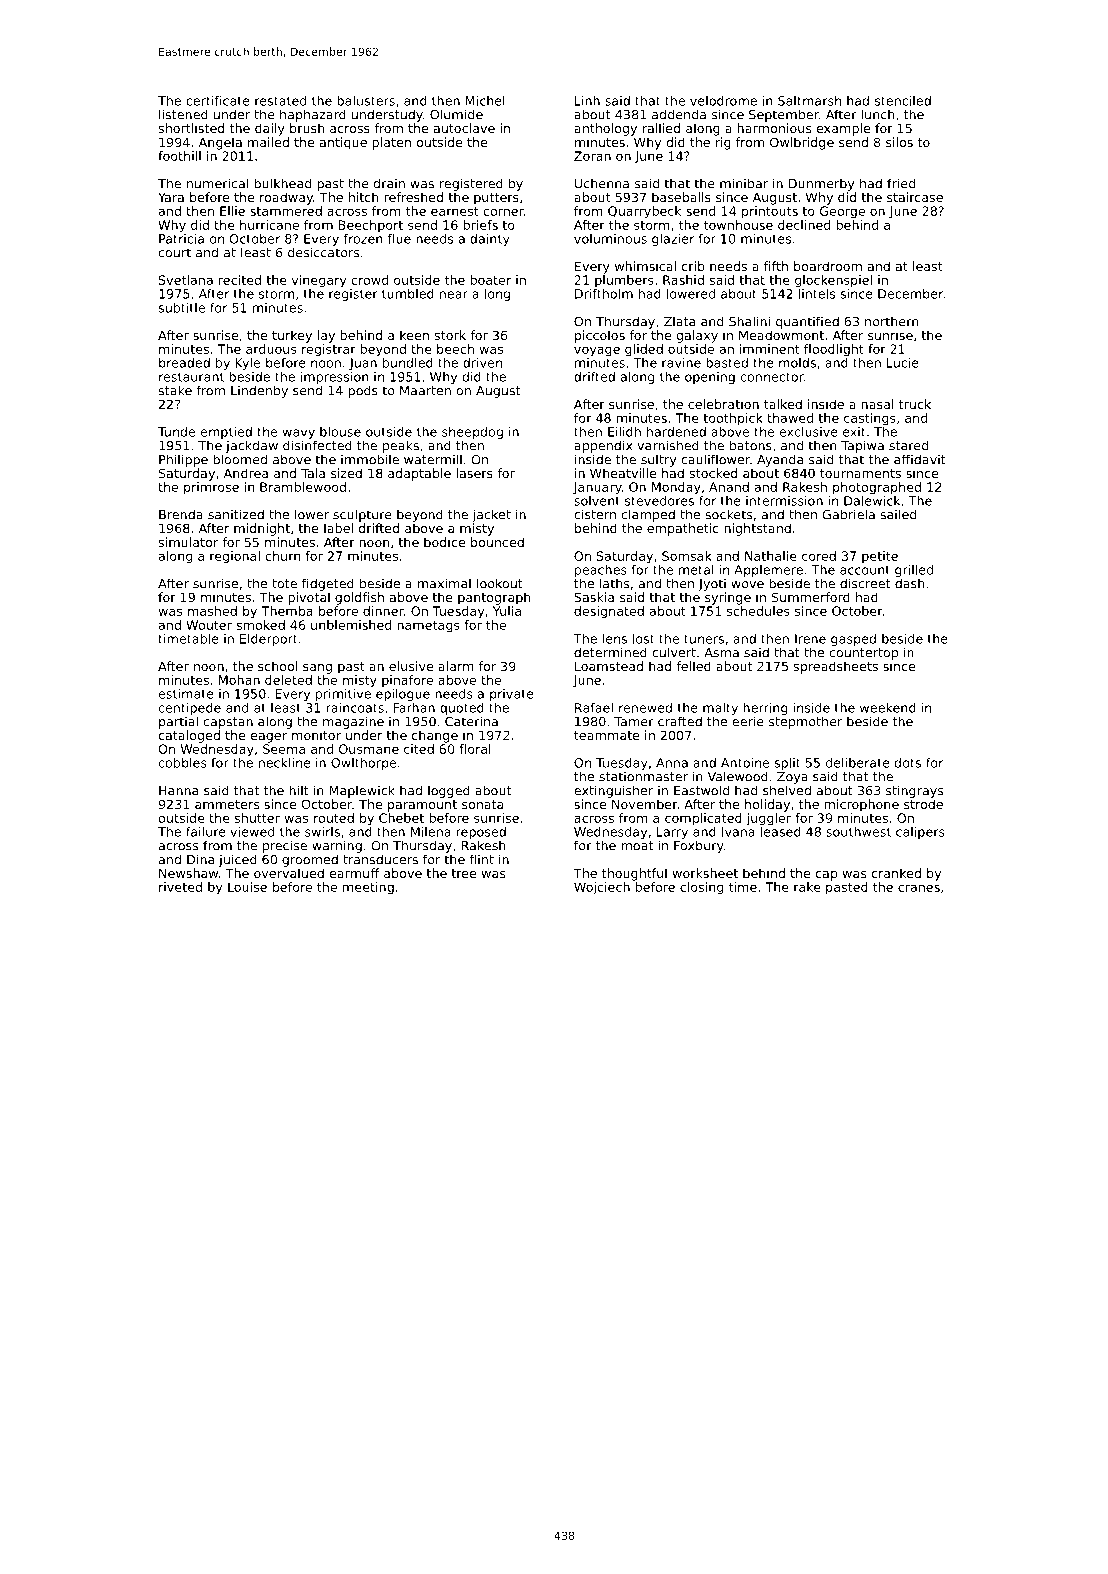 Image resolution: width=1108 pixels, height=1574 pixels. Describe the element at coordinates (864, 654) in the screenshot. I see `countertop` at that location.
